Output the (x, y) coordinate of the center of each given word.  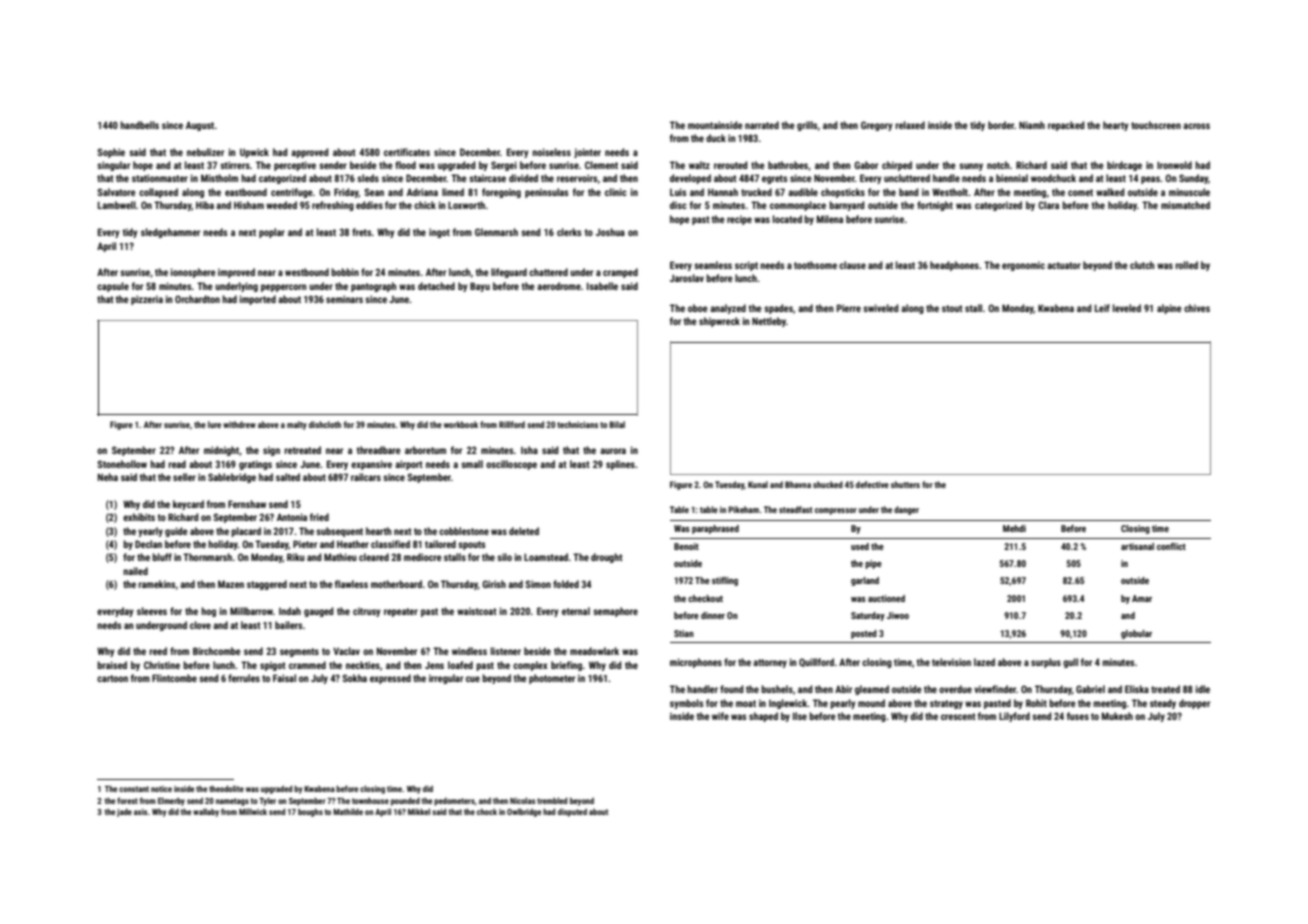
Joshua (610, 232)
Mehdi (1014, 528)
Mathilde (348, 811)
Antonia (292, 517)
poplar (272, 233)
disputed (572, 812)
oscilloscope (511, 465)
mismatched (1185, 205)
